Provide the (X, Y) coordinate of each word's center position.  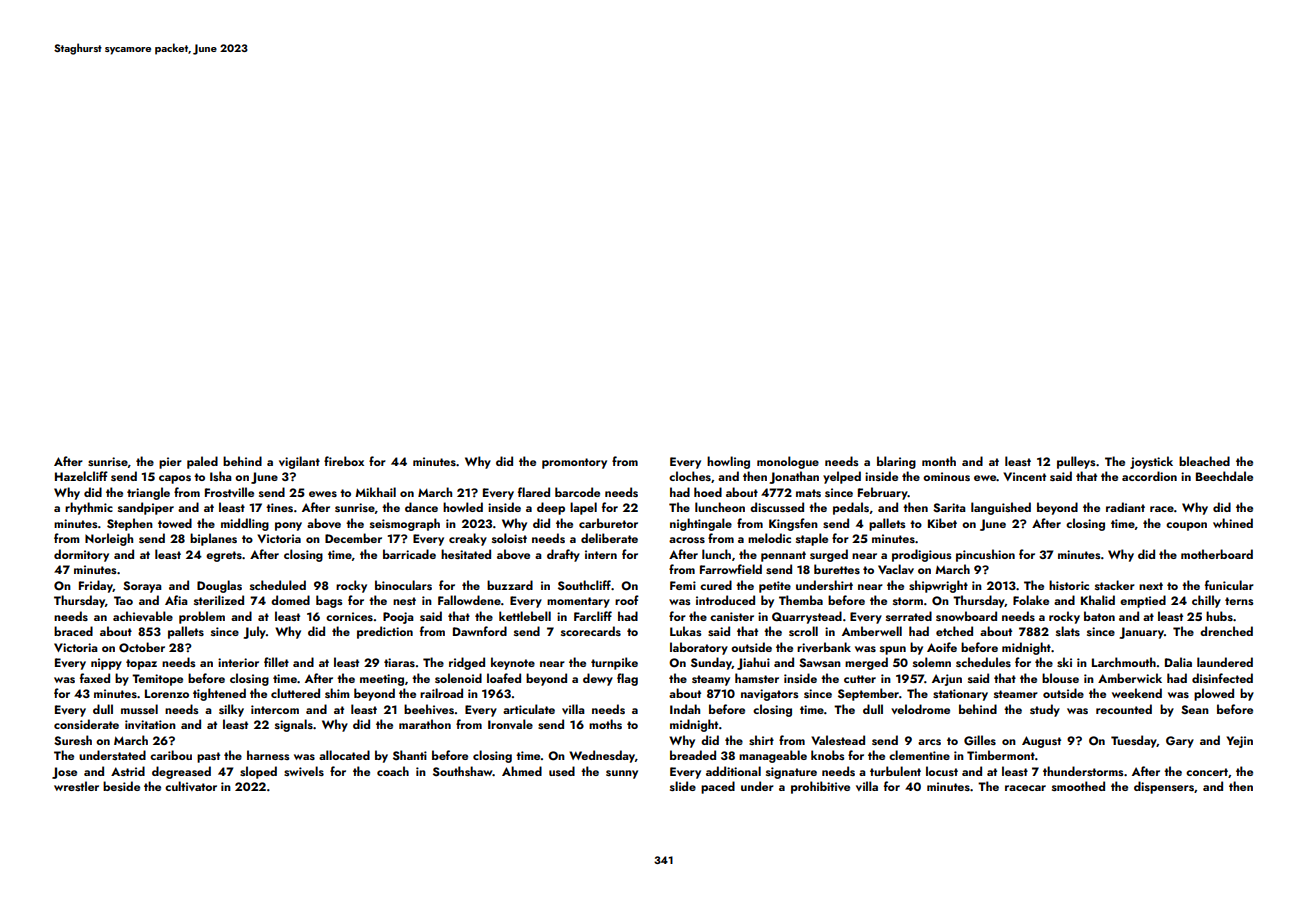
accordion (1149, 476)
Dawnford (480, 631)
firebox (344, 461)
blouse (1060, 678)
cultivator (191, 786)
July (254, 632)
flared (534, 492)
